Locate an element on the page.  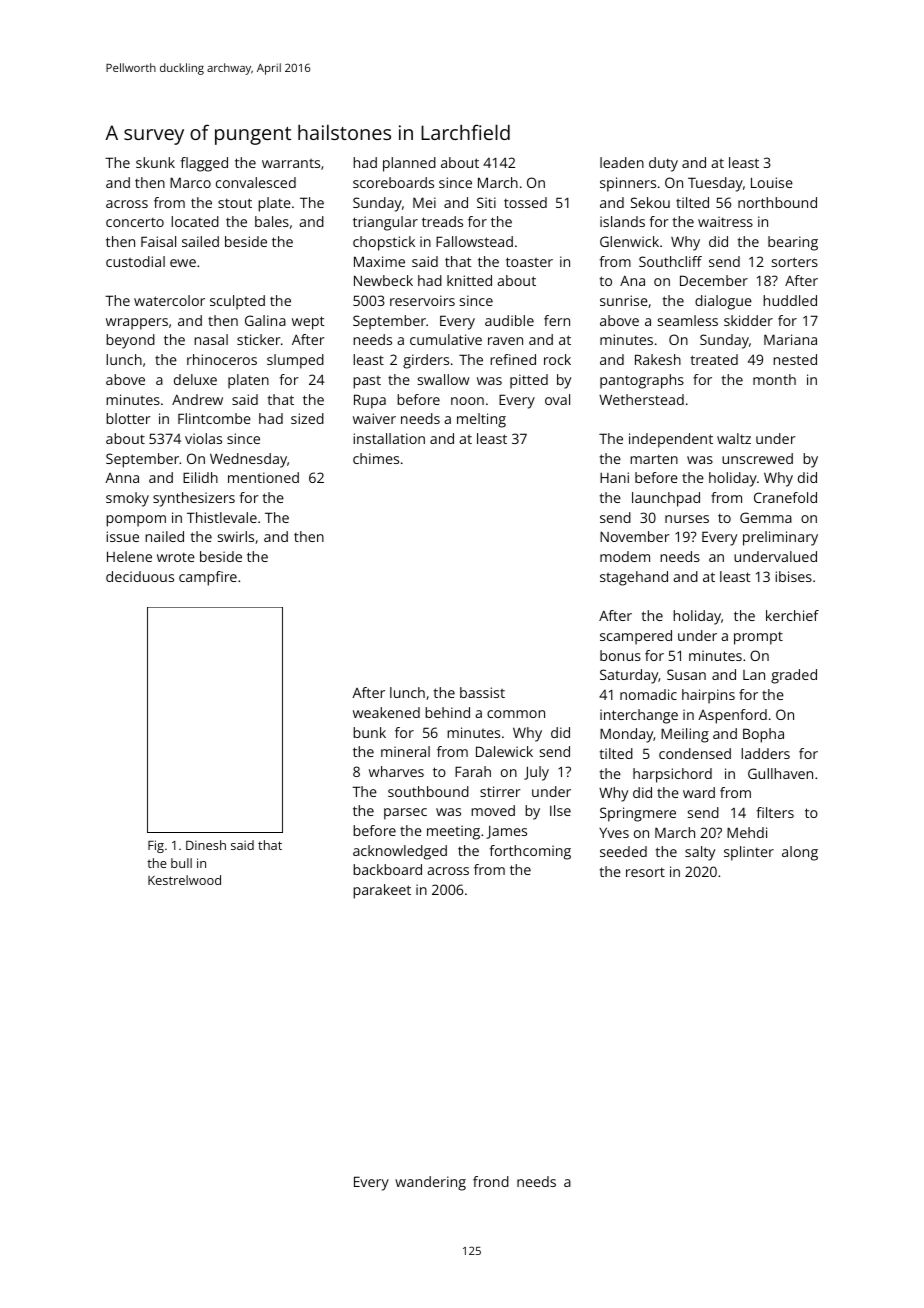
backboard is located at coordinates (387, 869).
